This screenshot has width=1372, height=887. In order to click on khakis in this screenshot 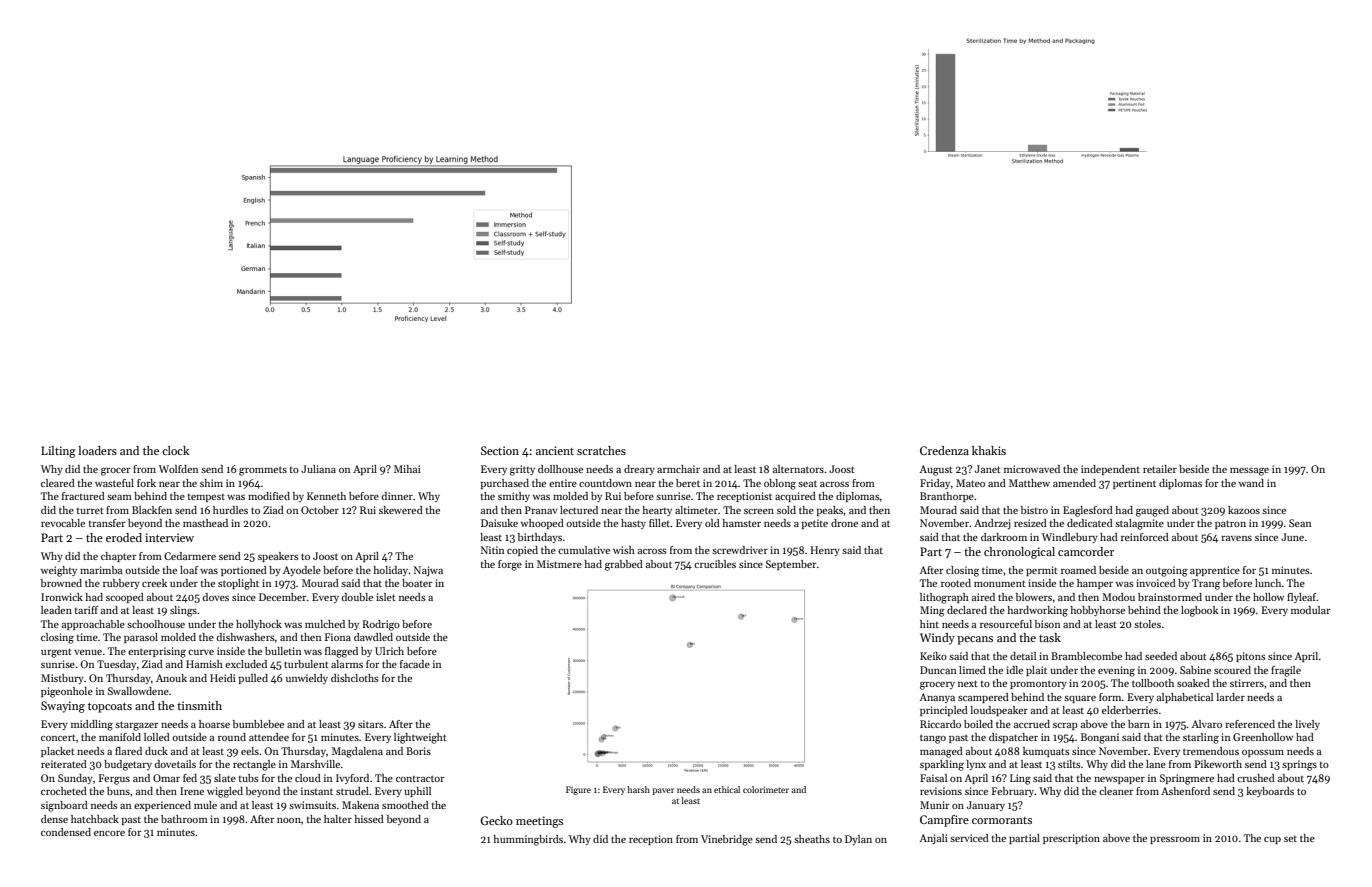, I will do `click(989, 450)`.
